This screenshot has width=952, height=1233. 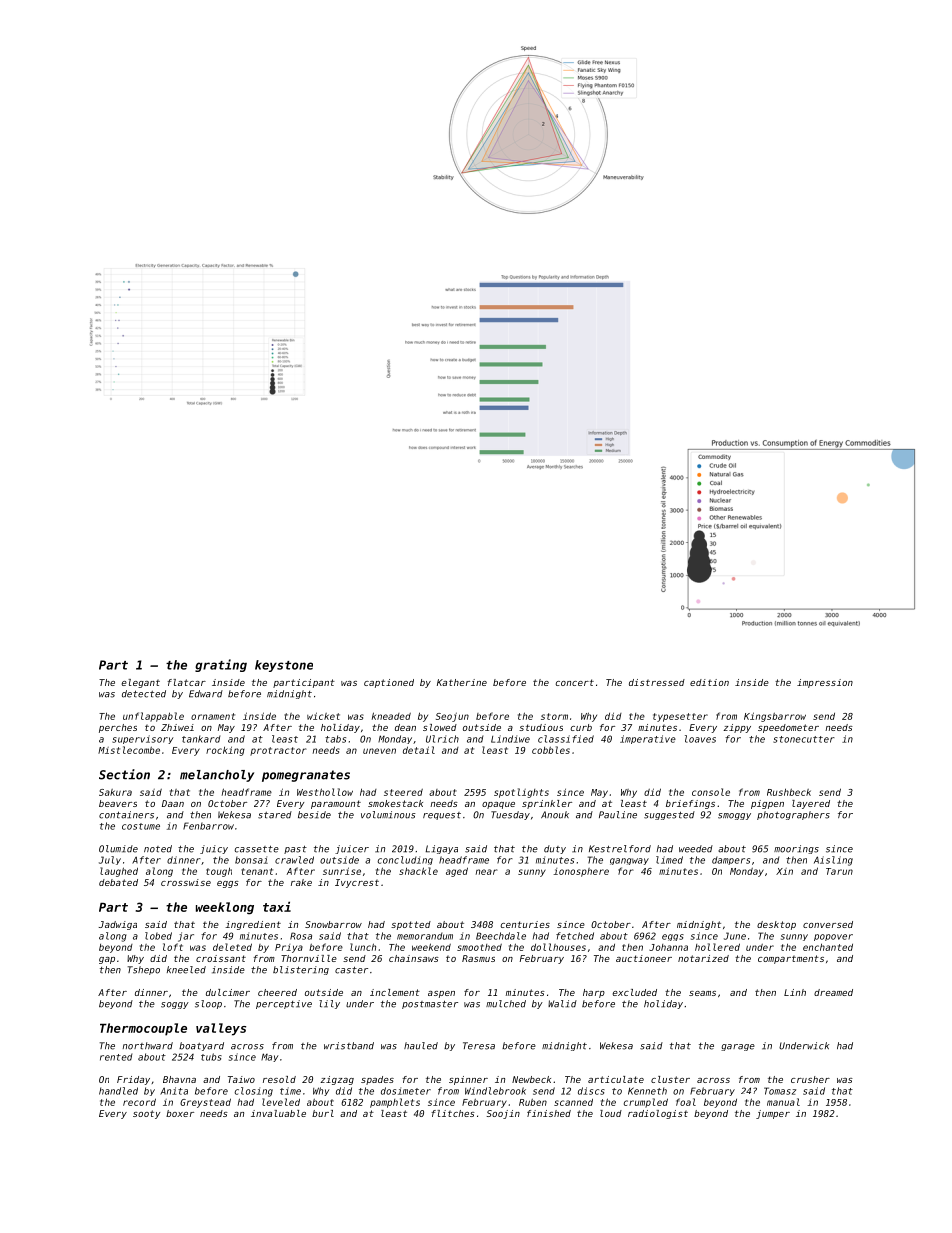 What do you see at coordinates (789, 792) in the screenshot?
I see `Rushbeck` at bounding box center [789, 792].
